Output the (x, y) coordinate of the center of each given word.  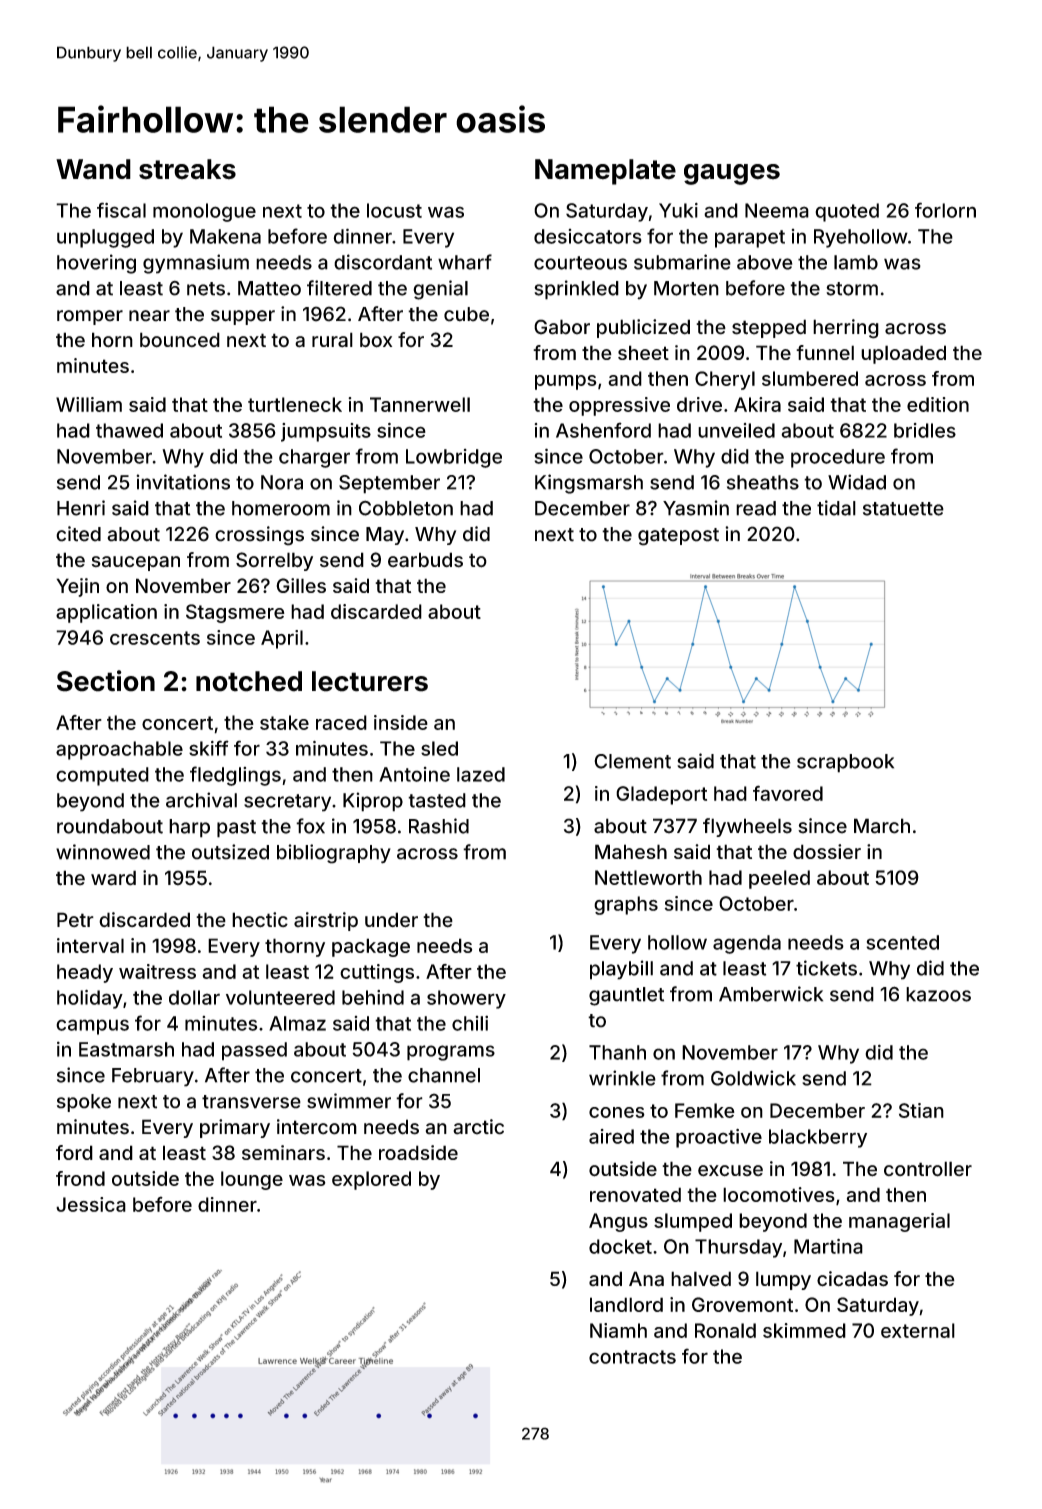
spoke (84, 1103)
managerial (899, 1222)
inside (401, 722)
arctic (478, 1127)
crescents (155, 638)
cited (78, 534)
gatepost (678, 537)
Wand (93, 169)
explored (371, 1180)
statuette (903, 509)
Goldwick (753, 1078)
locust (394, 210)
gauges (732, 174)
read (756, 508)
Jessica (91, 1204)
